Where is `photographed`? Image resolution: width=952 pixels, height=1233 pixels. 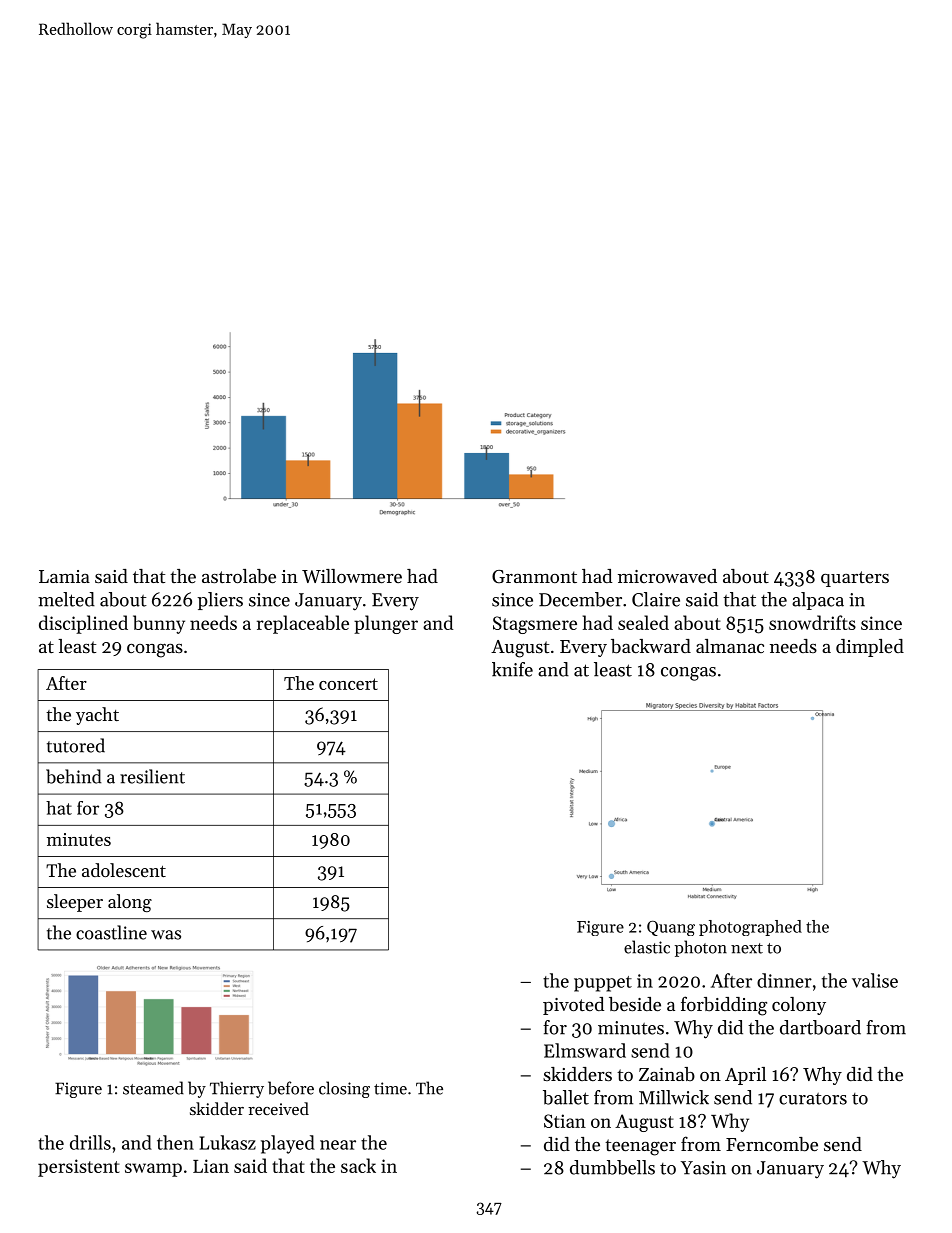
photographed is located at coordinates (750, 928).
